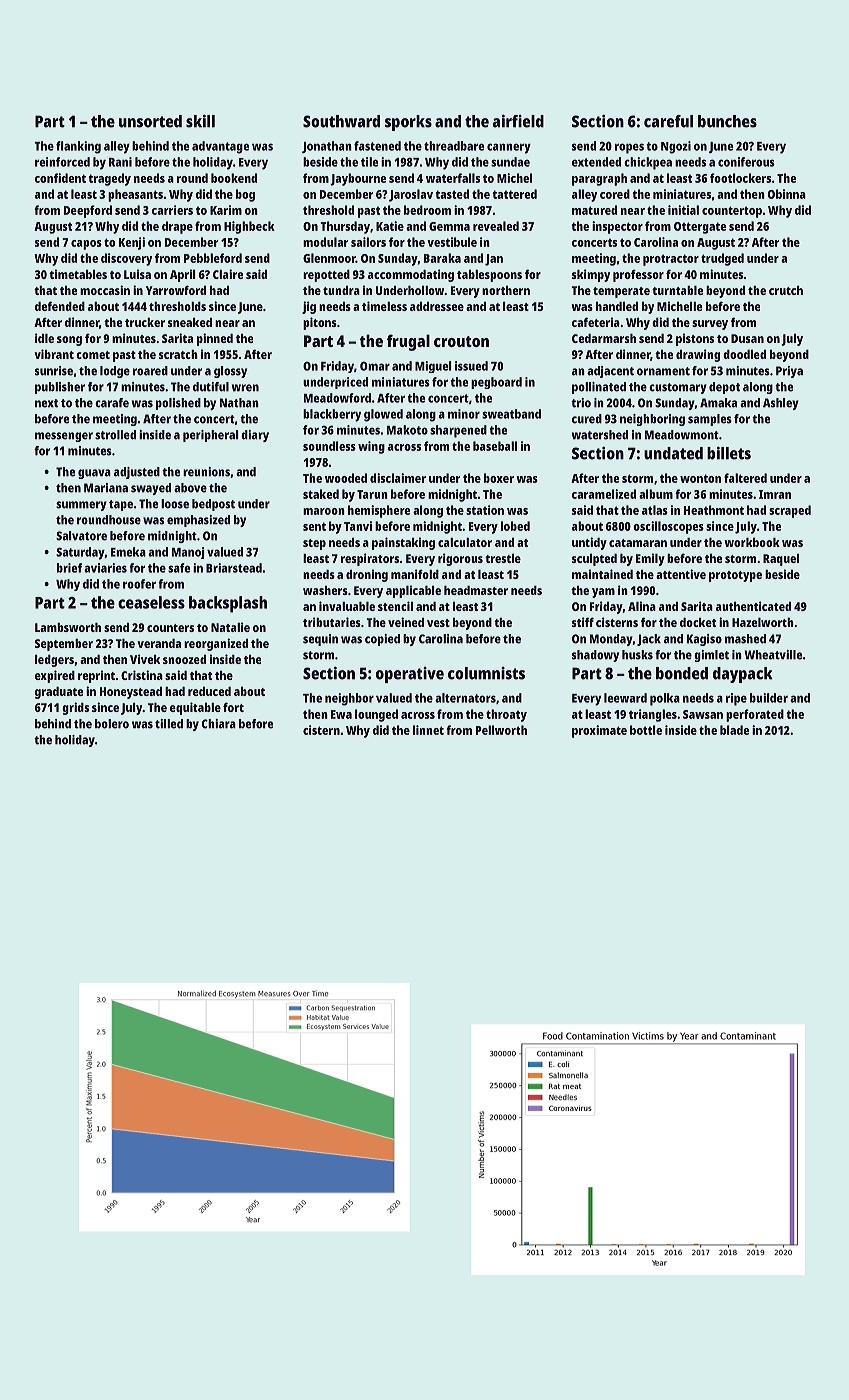  What do you see at coordinates (727, 121) in the document?
I see `bunches` at bounding box center [727, 121].
